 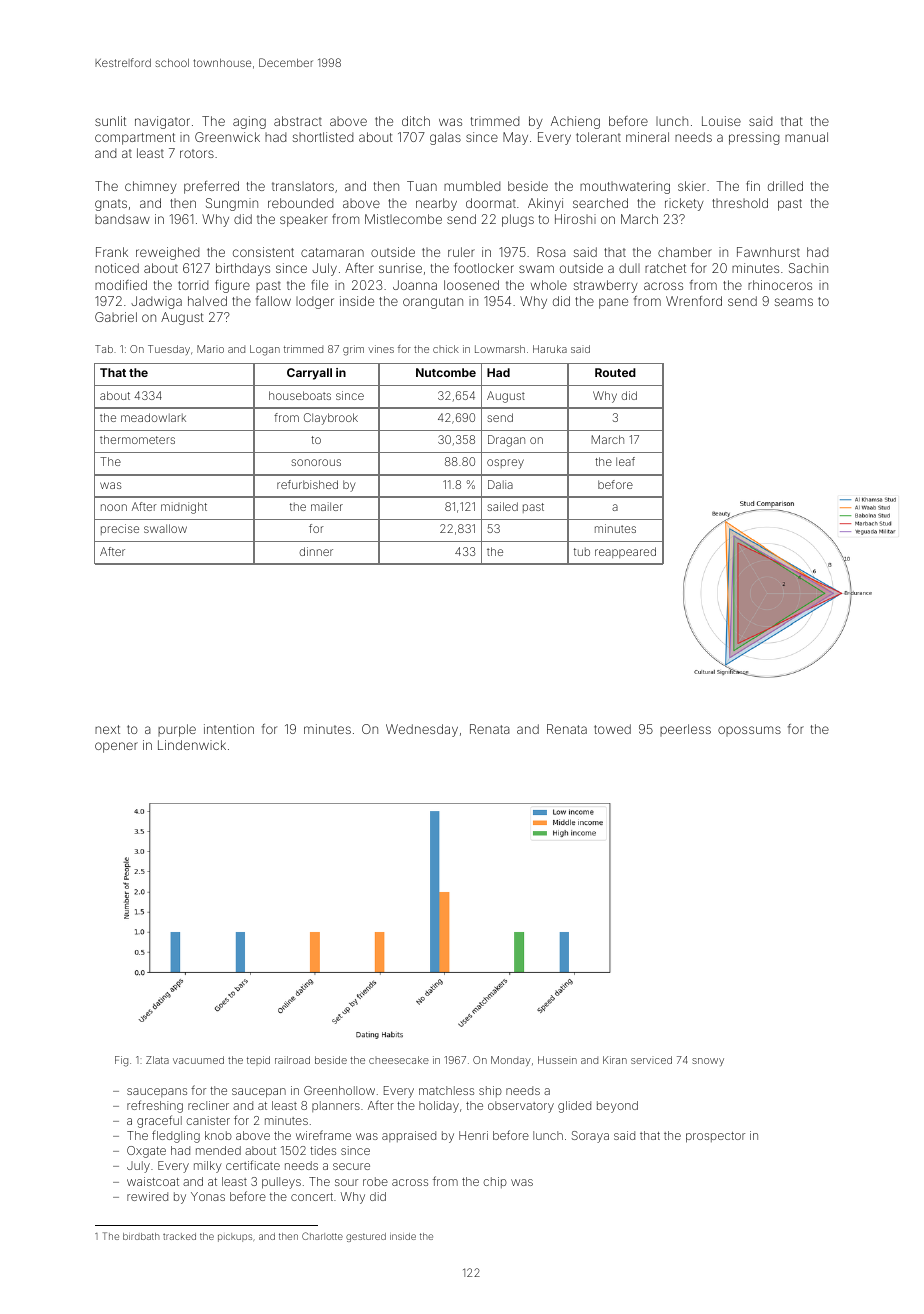 I want to click on Haruka, so click(x=550, y=349).
